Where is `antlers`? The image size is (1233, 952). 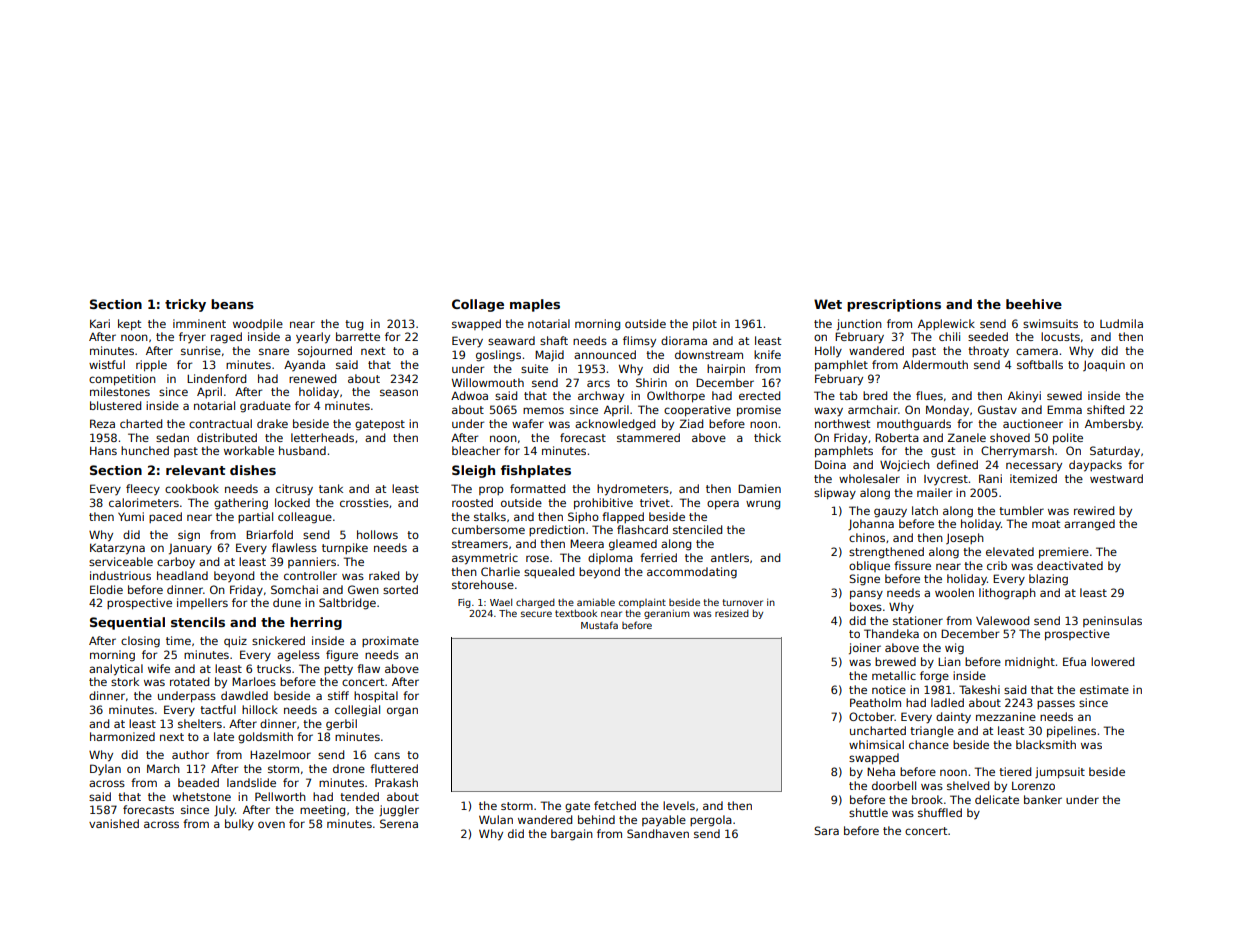 antlers is located at coordinates (730, 557).
